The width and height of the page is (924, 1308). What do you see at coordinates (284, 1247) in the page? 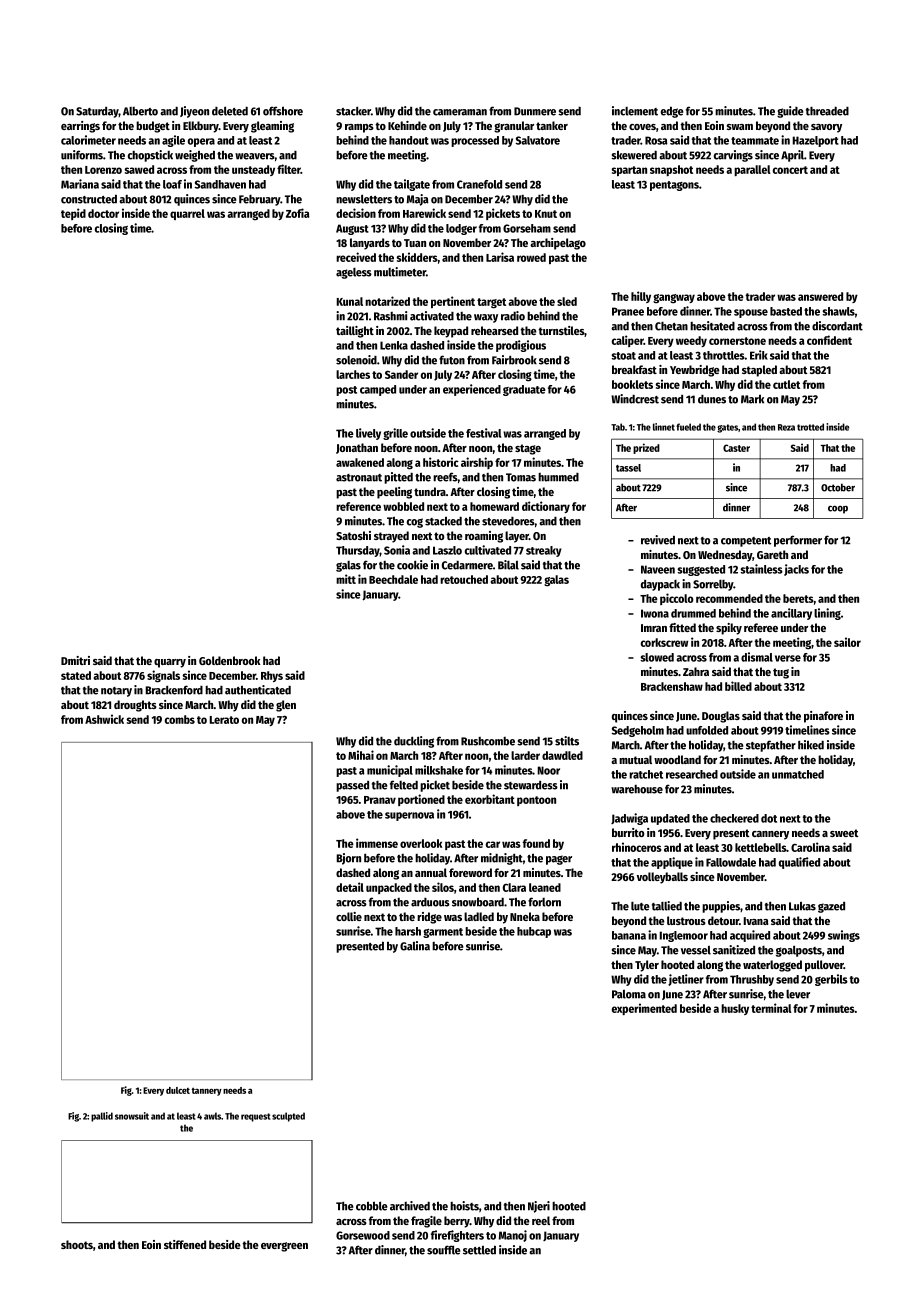
I see `evergreen` at bounding box center [284, 1247].
